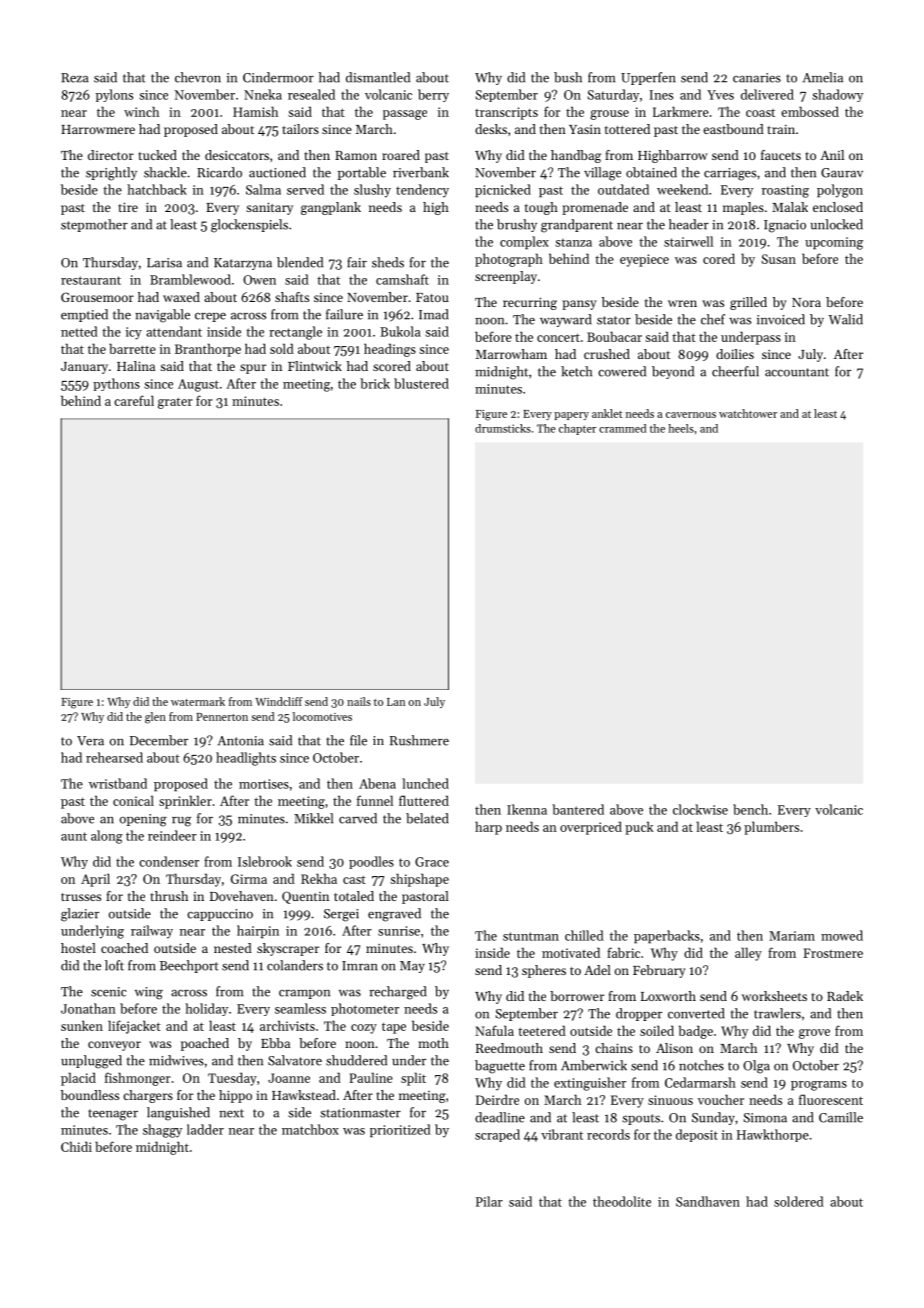  I want to click on bush, so click(568, 77).
